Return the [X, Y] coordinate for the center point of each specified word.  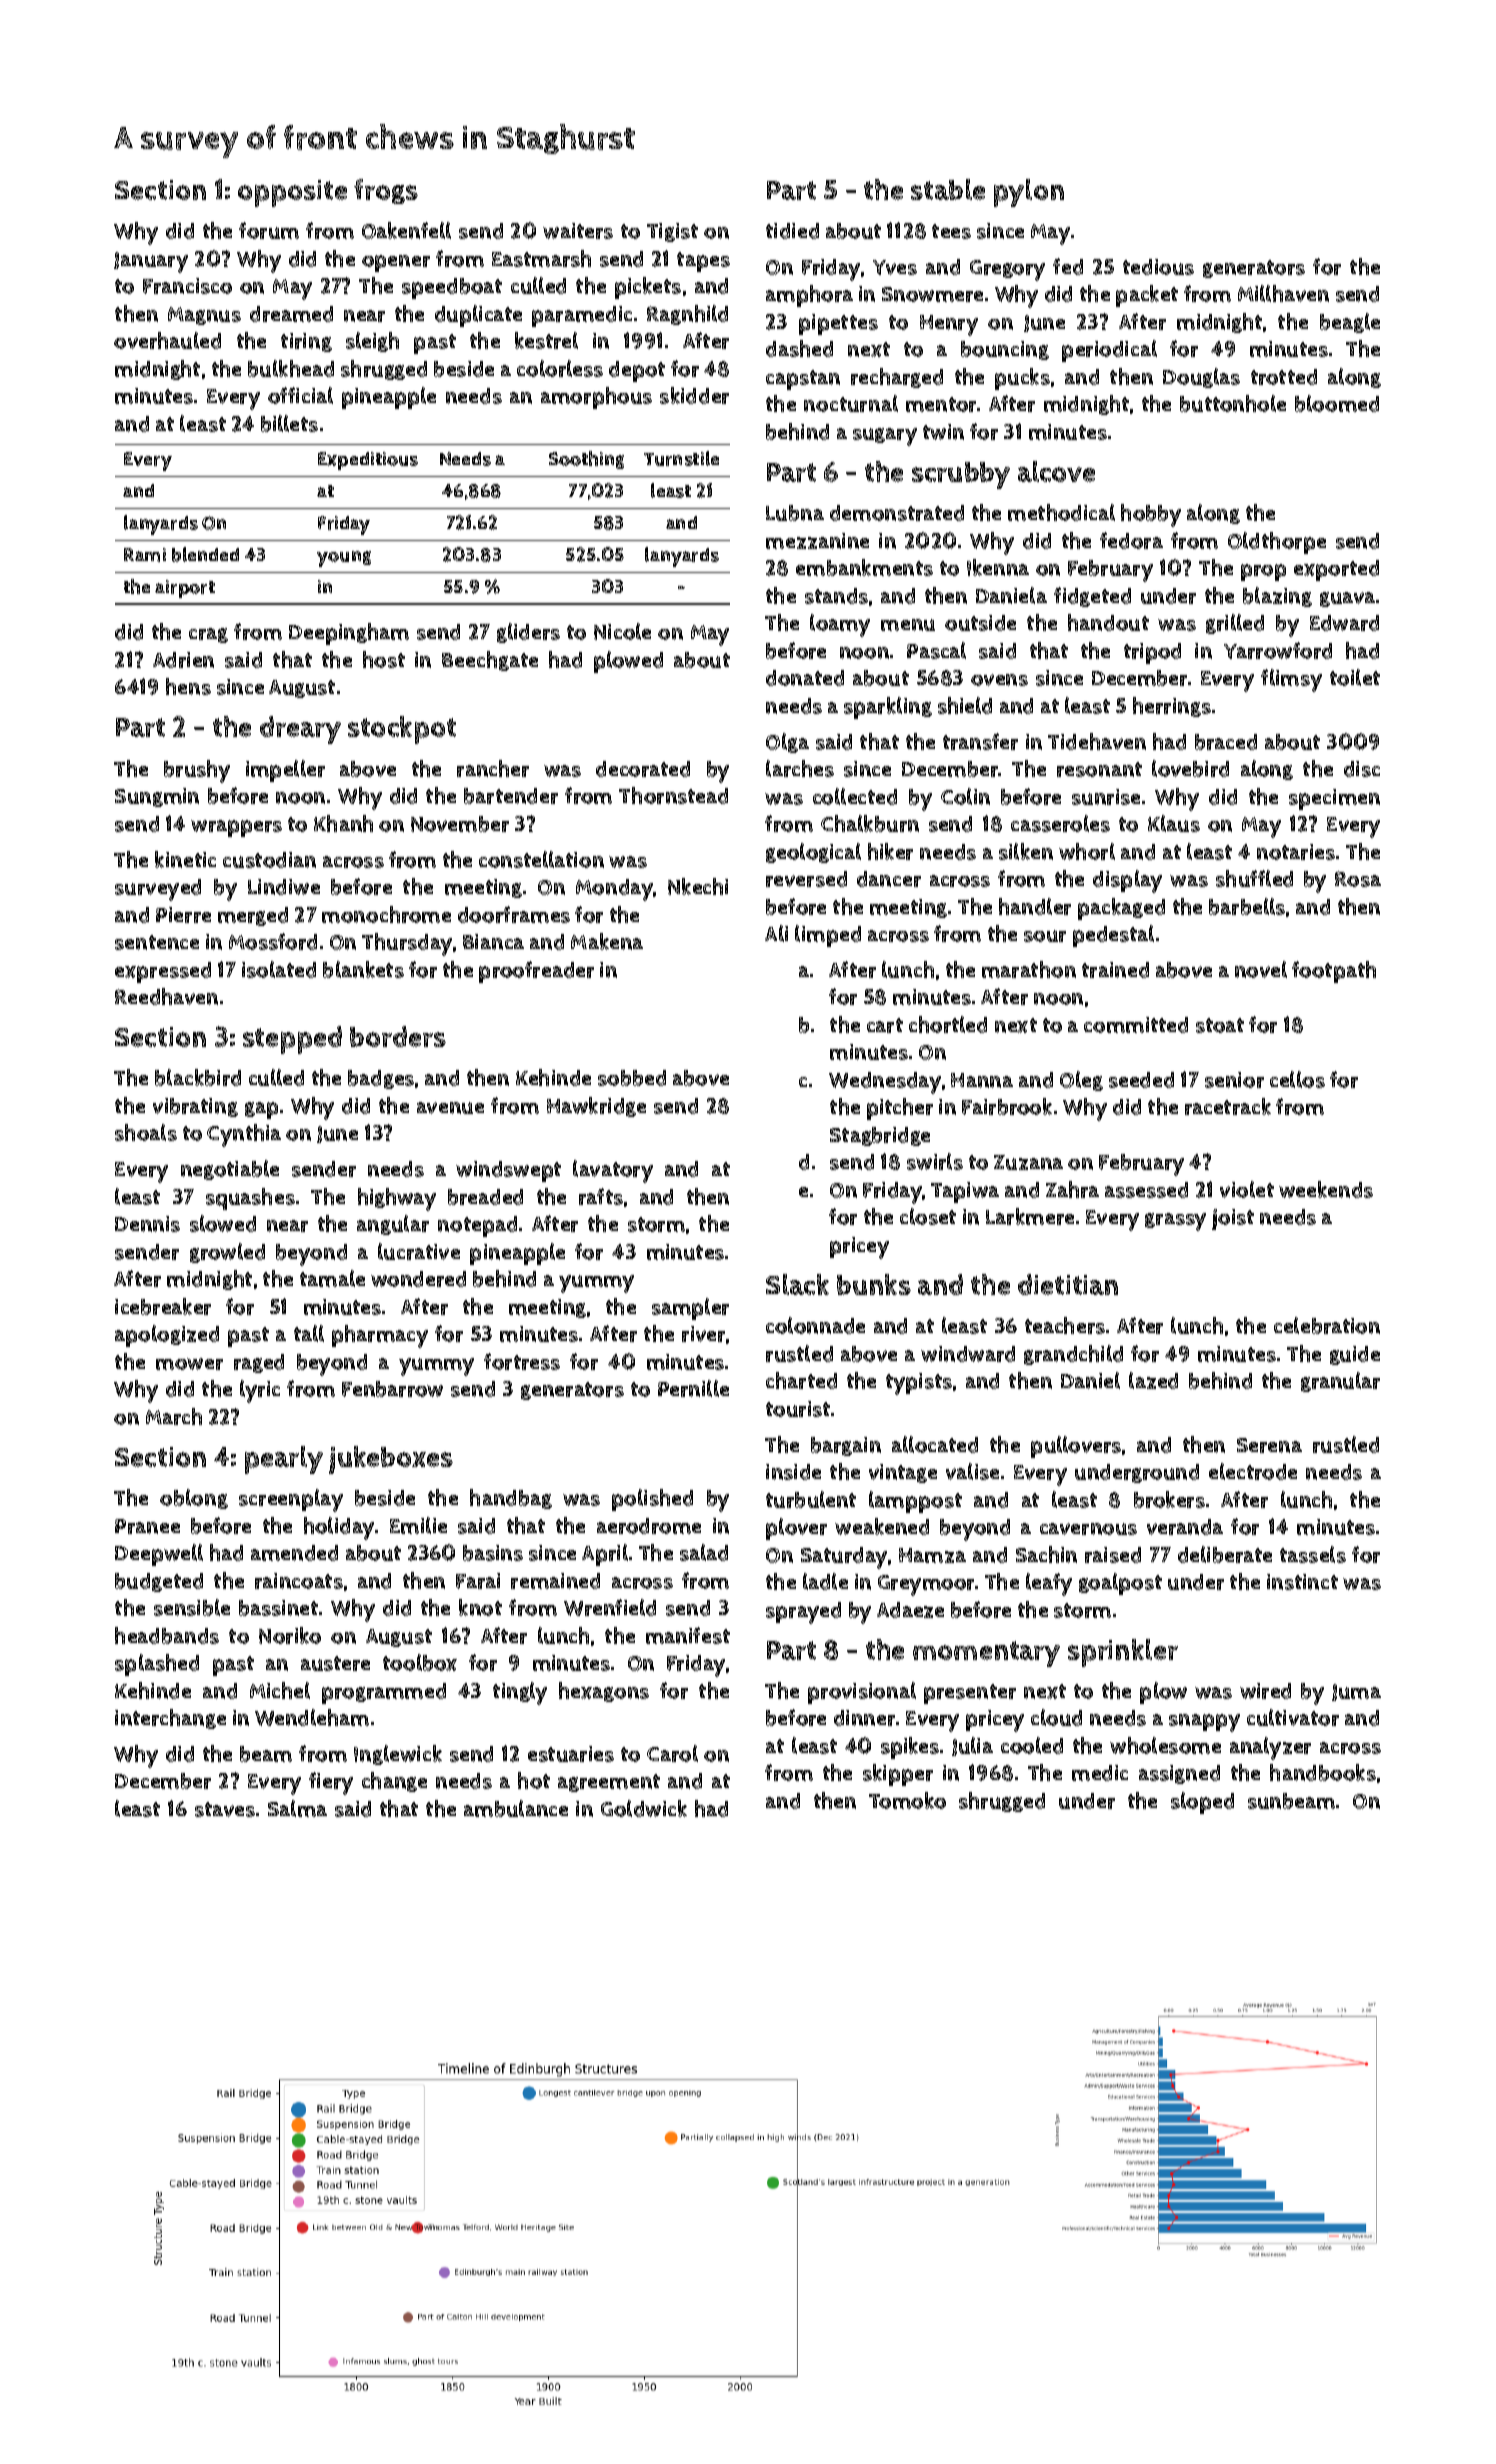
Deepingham [349, 634]
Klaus [1174, 823]
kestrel [546, 340]
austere [335, 1663]
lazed [1153, 1380]
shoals [146, 1132]
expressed [163, 972]
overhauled [167, 340]
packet [1147, 296]
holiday [339, 1528]
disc [1362, 769]
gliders [528, 633]
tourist [798, 1409]
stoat [1220, 1025]
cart [885, 1025]
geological [813, 853]
